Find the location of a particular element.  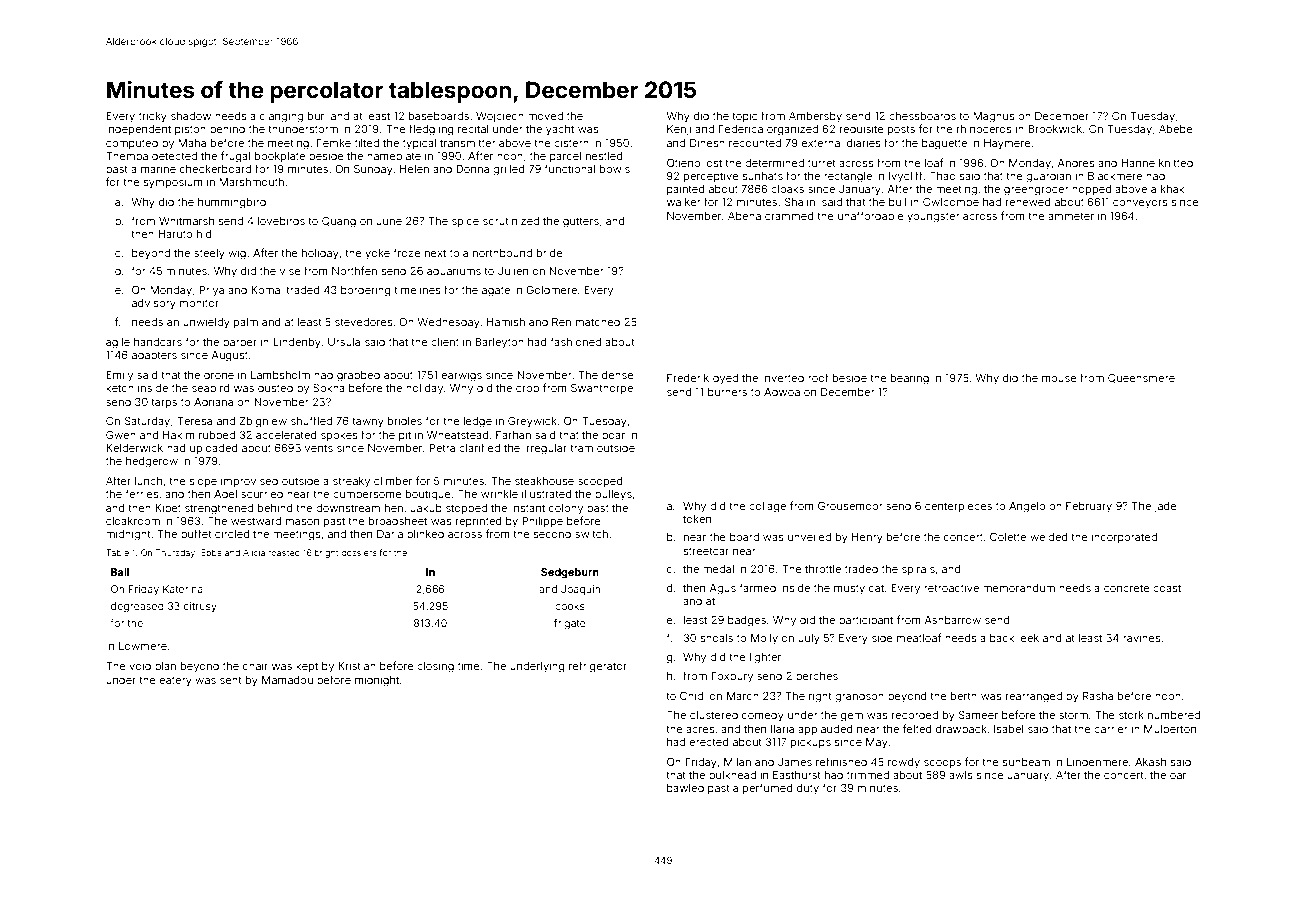

Isabel is located at coordinates (1008, 729).
